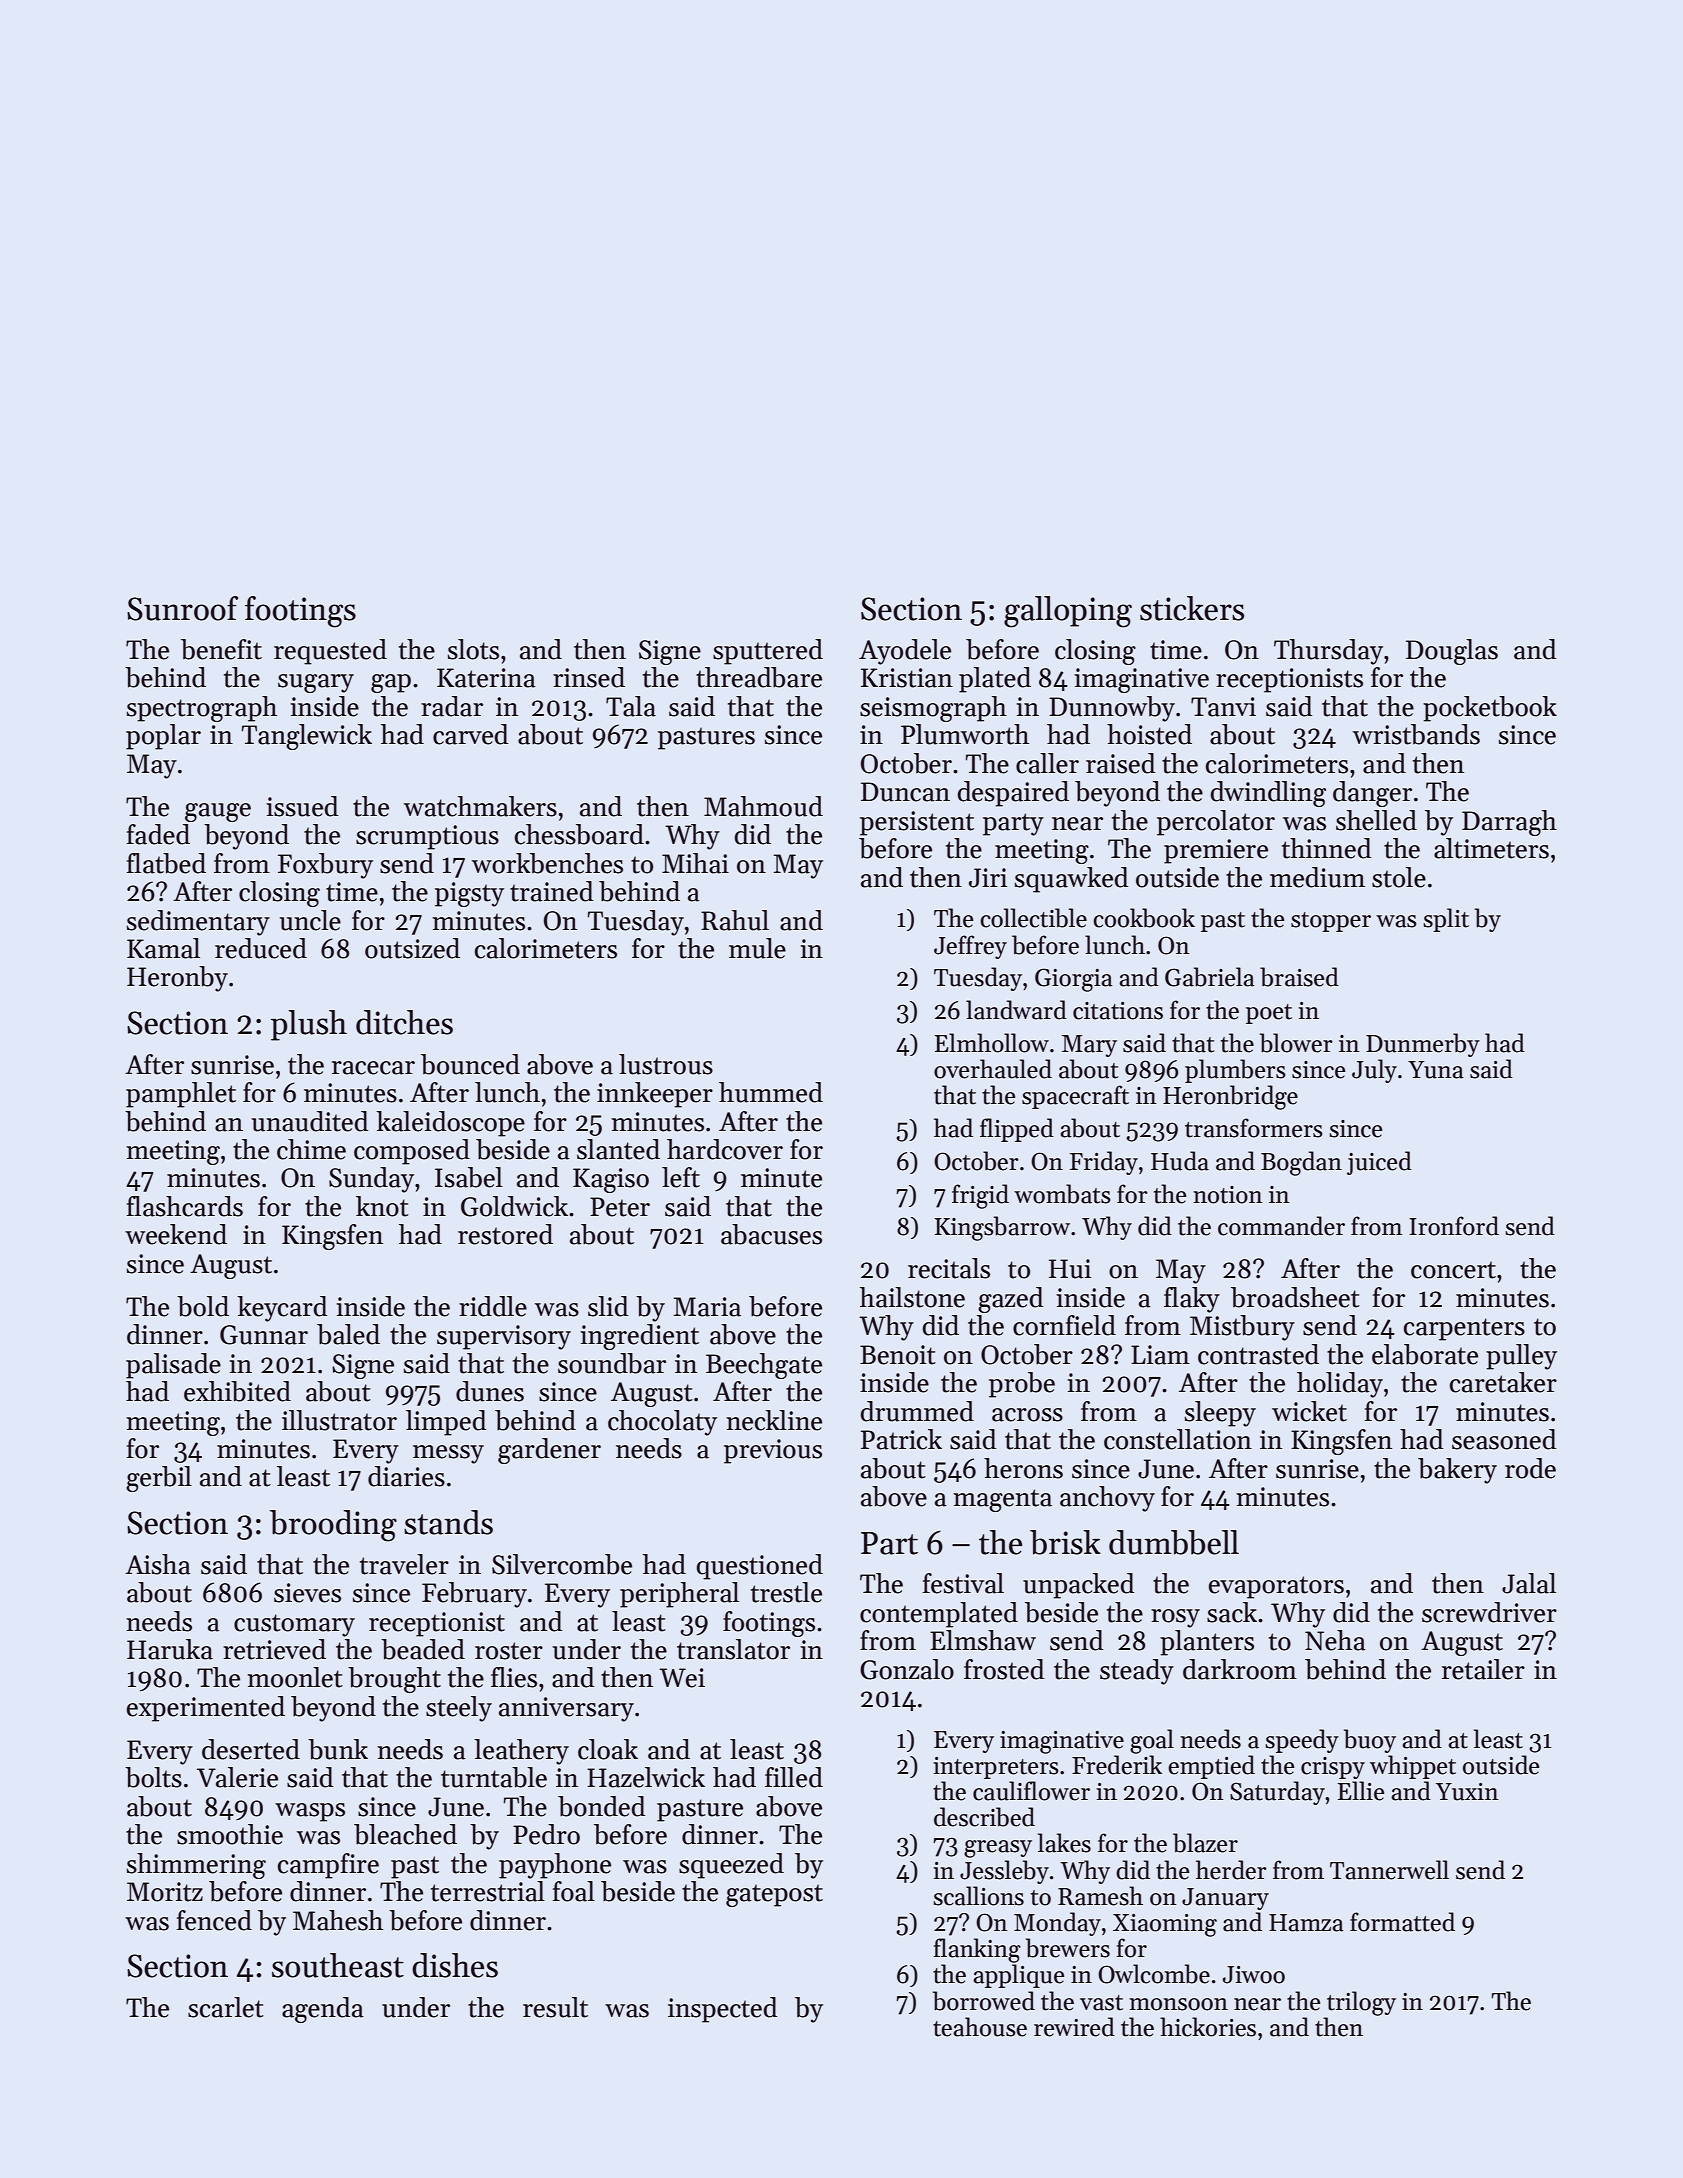 The height and width of the page is (2178, 1683). I want to click on trilogy, so click(1361, 2003).
